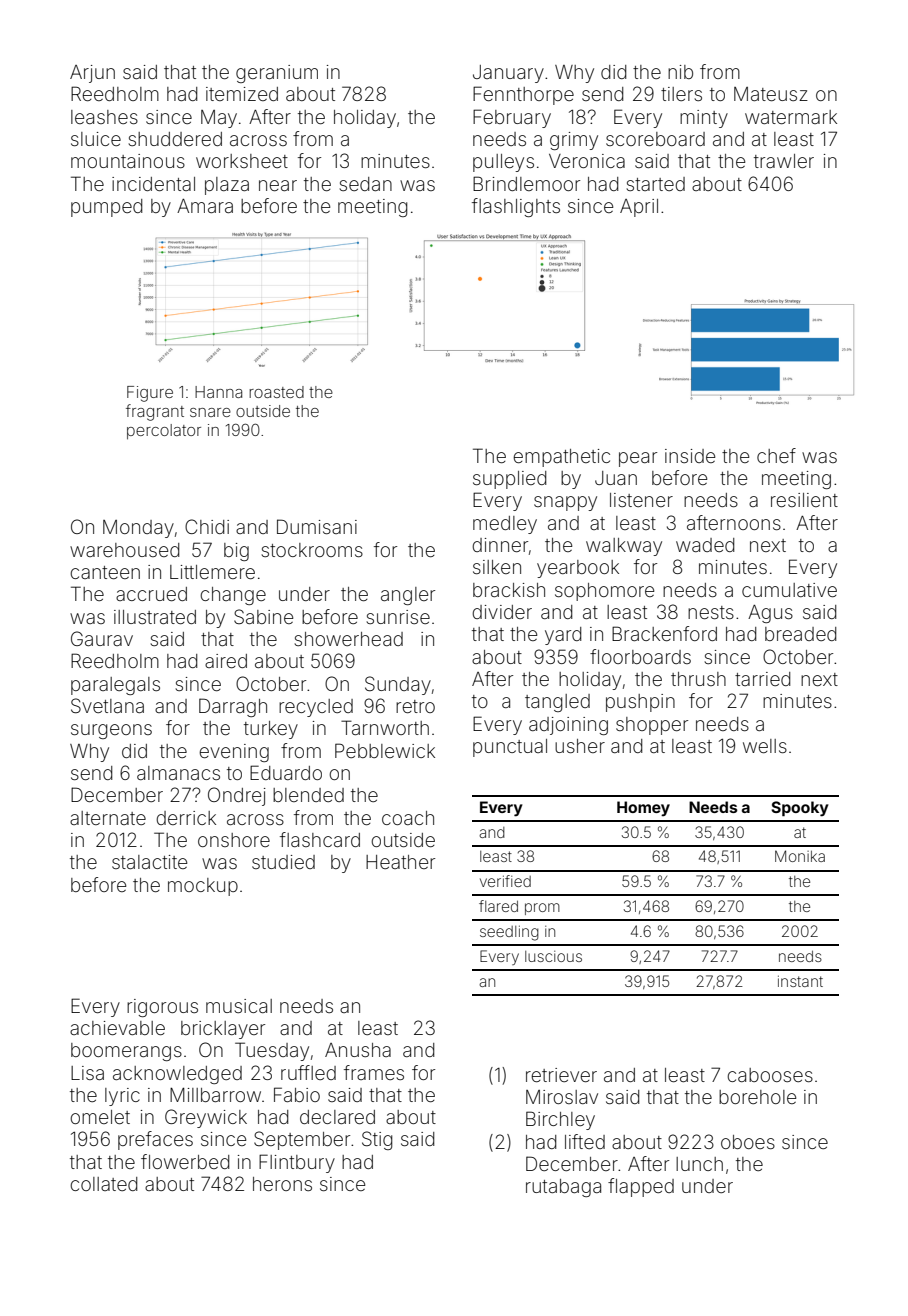  I want to click on warehoused, so click(124, 550).
